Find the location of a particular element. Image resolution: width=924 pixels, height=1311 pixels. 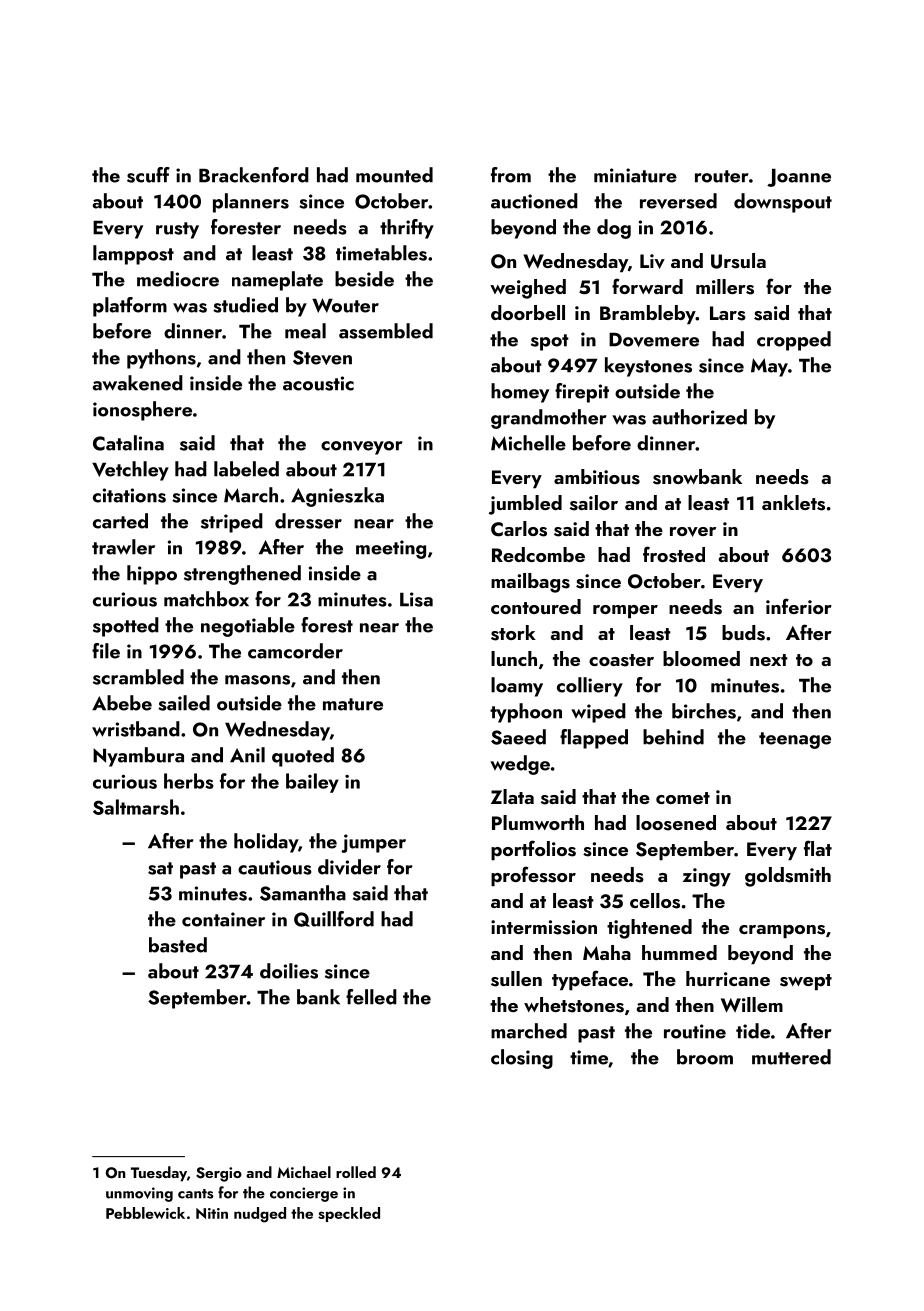

hippo is located at coordinates (152, 575).
